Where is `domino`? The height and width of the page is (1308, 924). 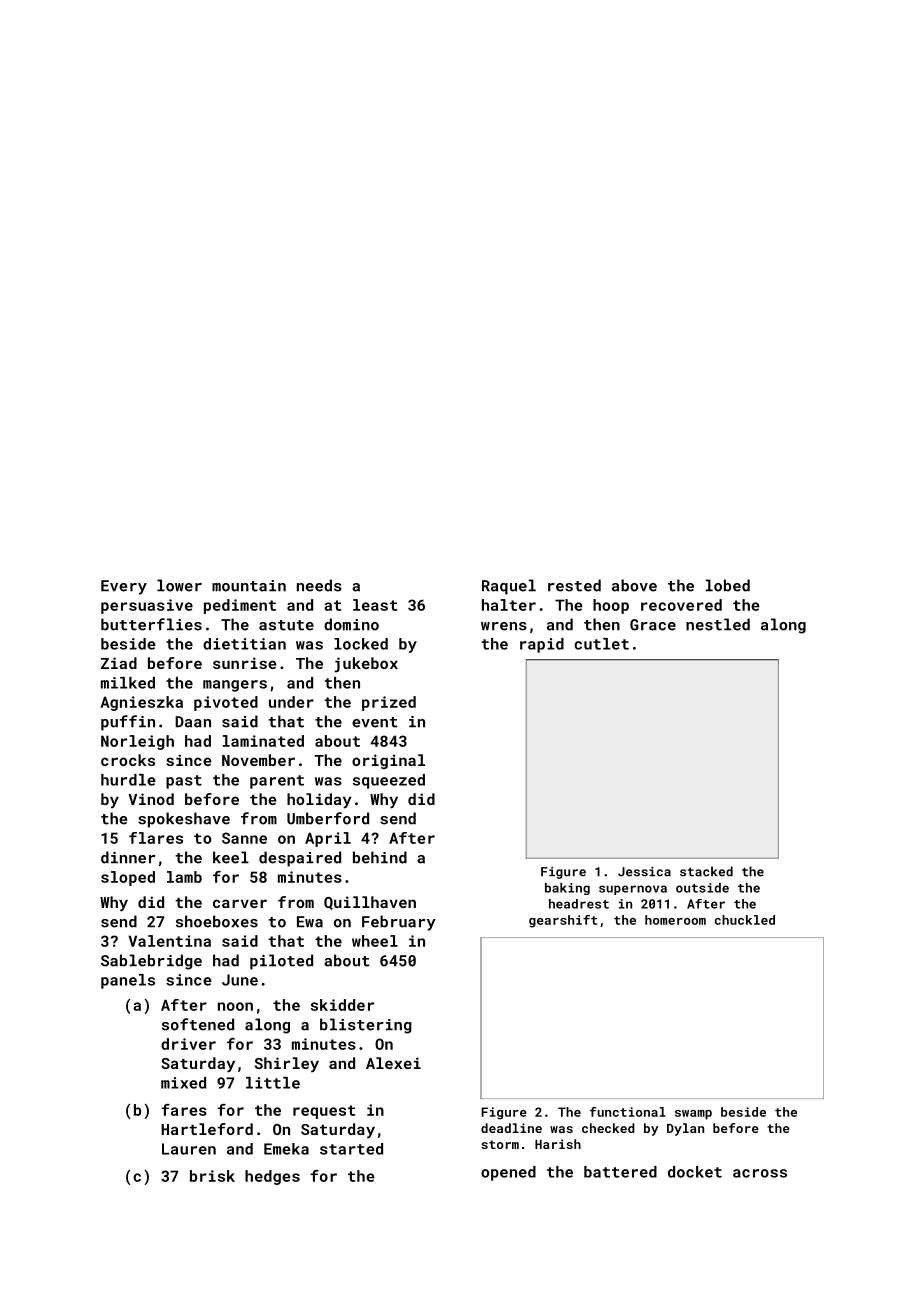 domino is located at coordinates (351, 624).
